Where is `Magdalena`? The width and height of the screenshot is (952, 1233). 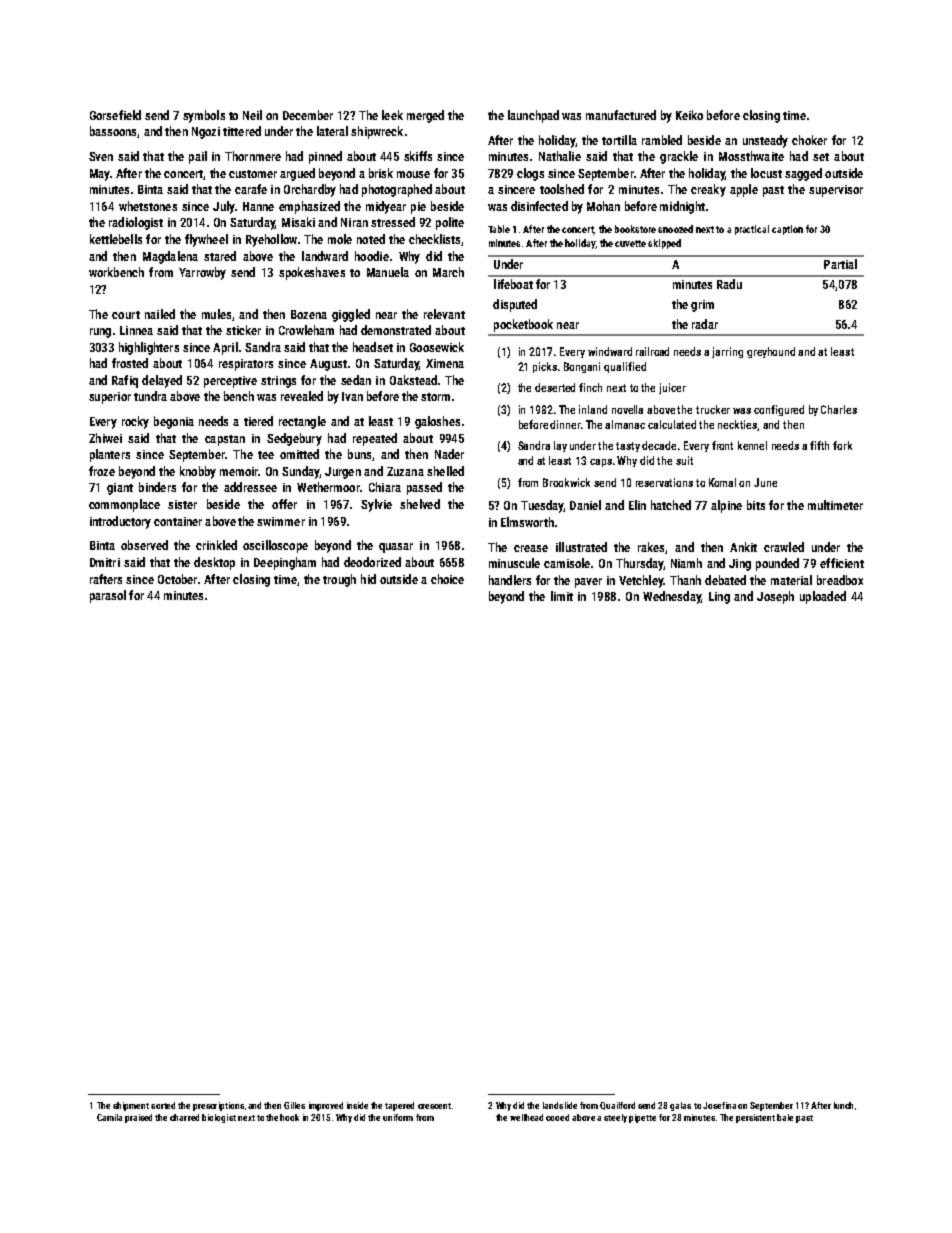
Magdalena is located at coordinates (170, 257).
